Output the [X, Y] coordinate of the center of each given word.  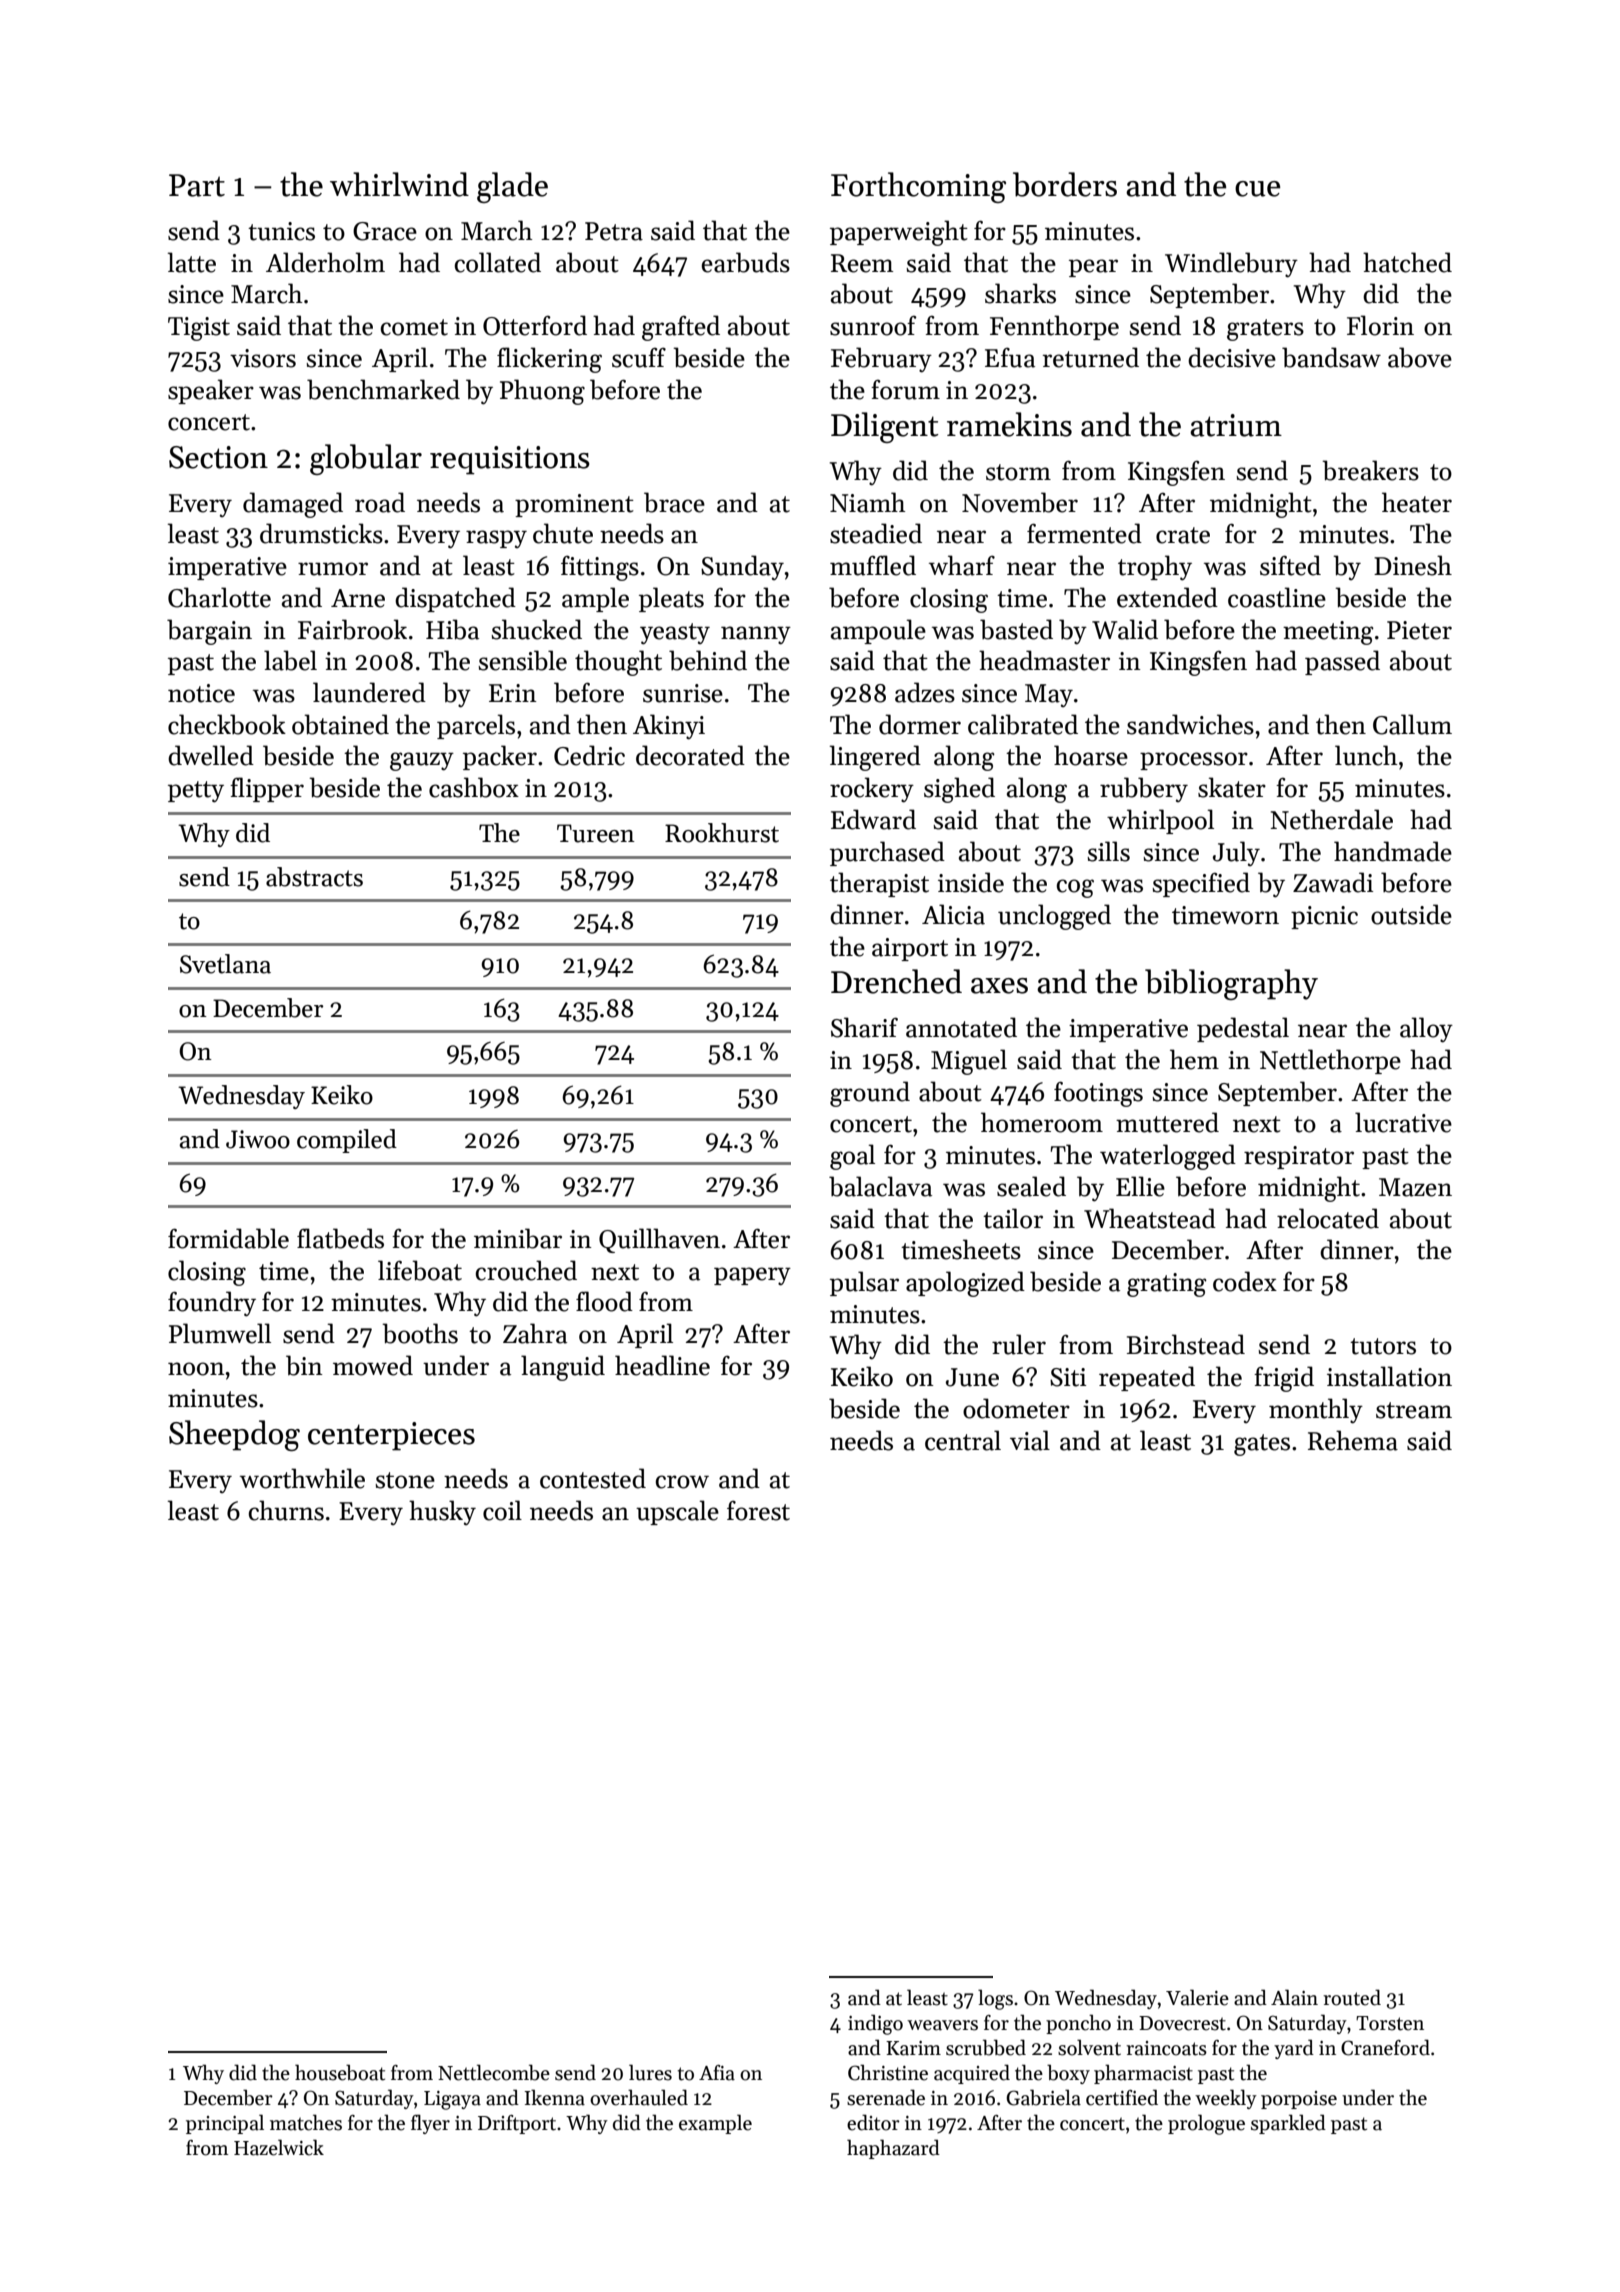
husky [442, 1512]
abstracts [314, 877]
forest [758, 1510]
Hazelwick [279, 2147]
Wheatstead [1150, 1218]
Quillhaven [659, 1240]
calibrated [1023, 724]
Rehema [1353, 1440]
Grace [385, 231]
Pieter [1419, 630]
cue [1257, 189]
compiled [347, 1141]
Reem [862, 263]
